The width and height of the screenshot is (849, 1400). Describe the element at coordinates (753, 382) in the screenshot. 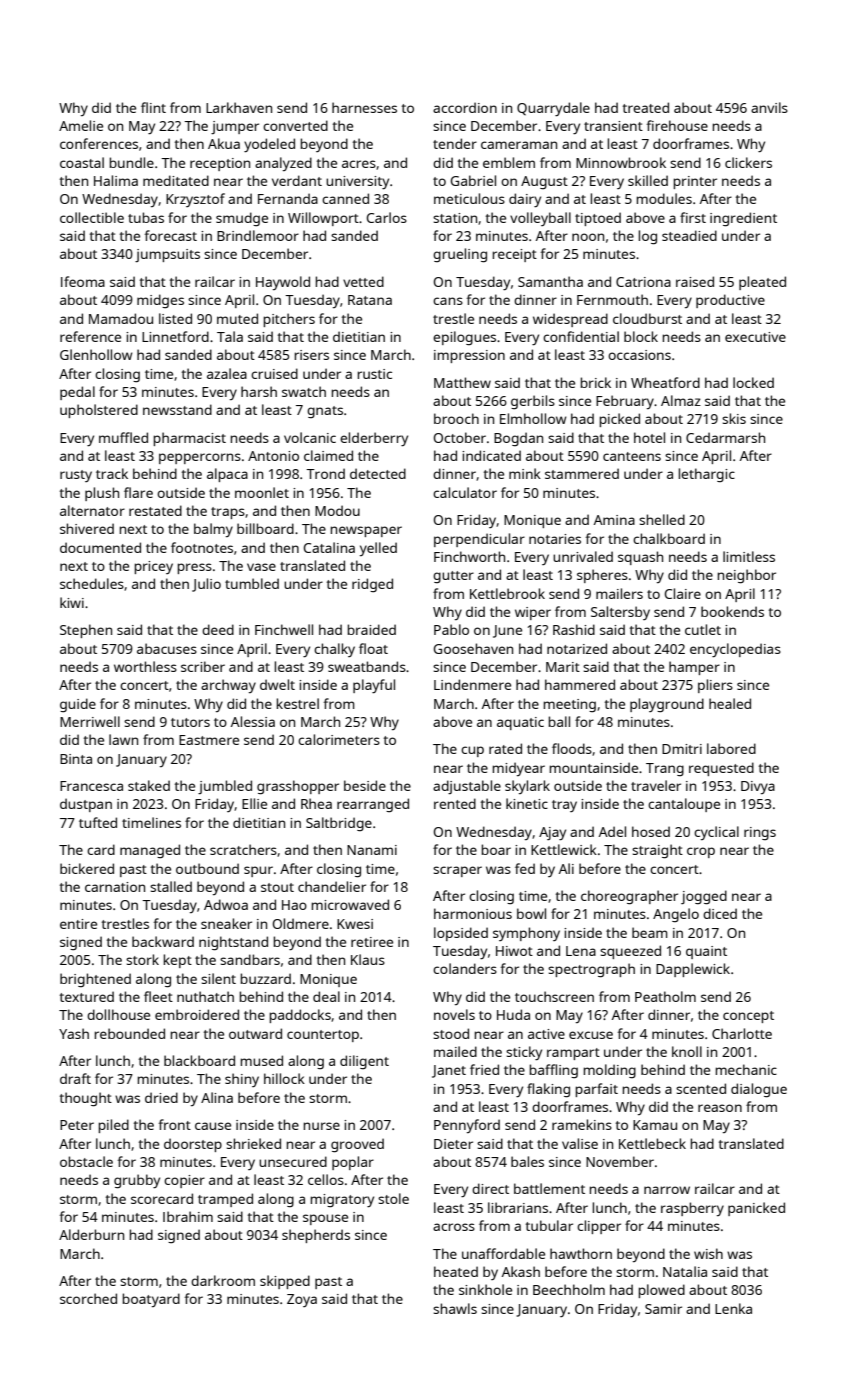

I see `locked` at that location.
